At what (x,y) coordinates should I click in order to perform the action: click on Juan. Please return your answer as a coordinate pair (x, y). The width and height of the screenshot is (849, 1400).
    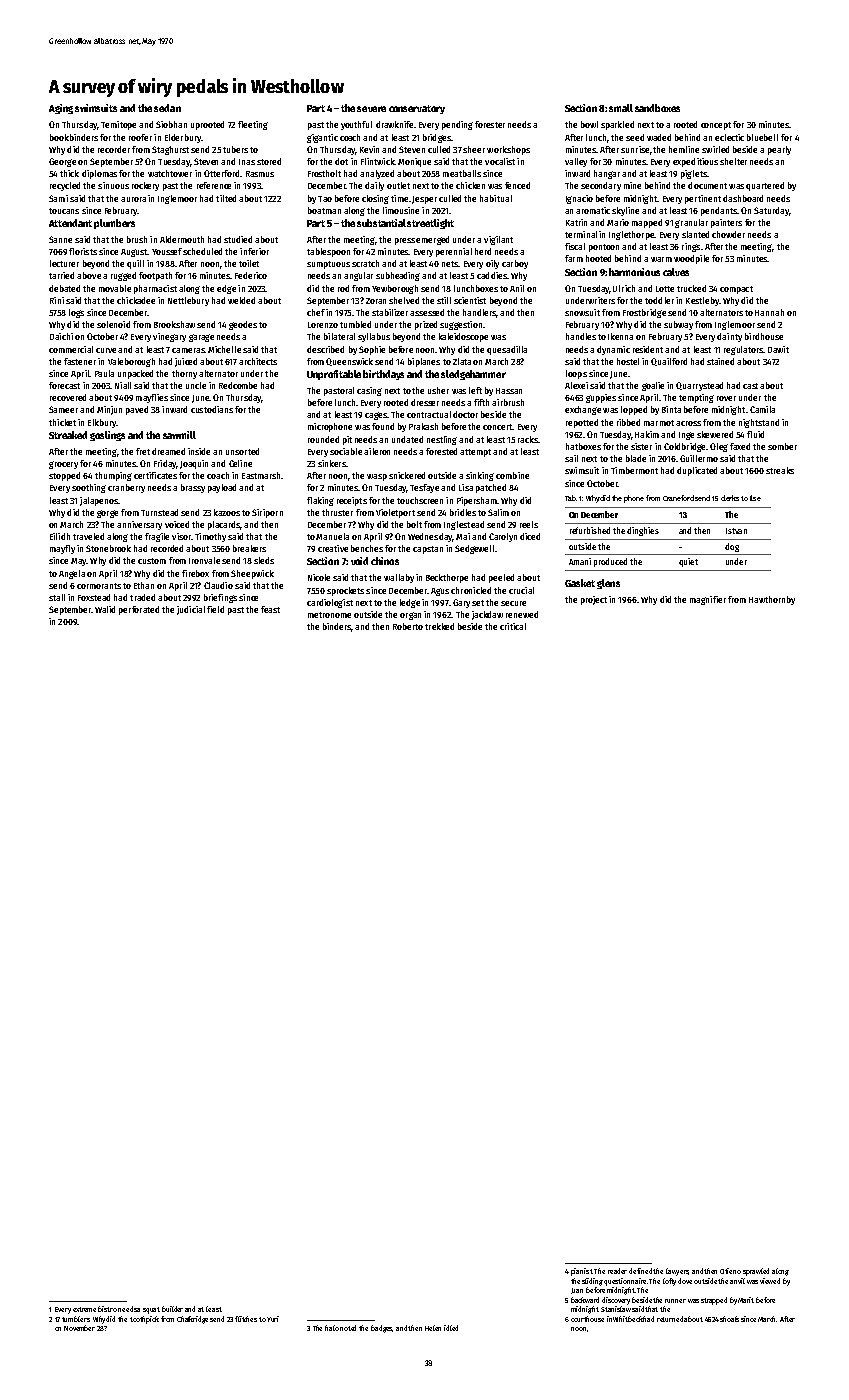
    Looking at the image, I should click on (577, 1291).
